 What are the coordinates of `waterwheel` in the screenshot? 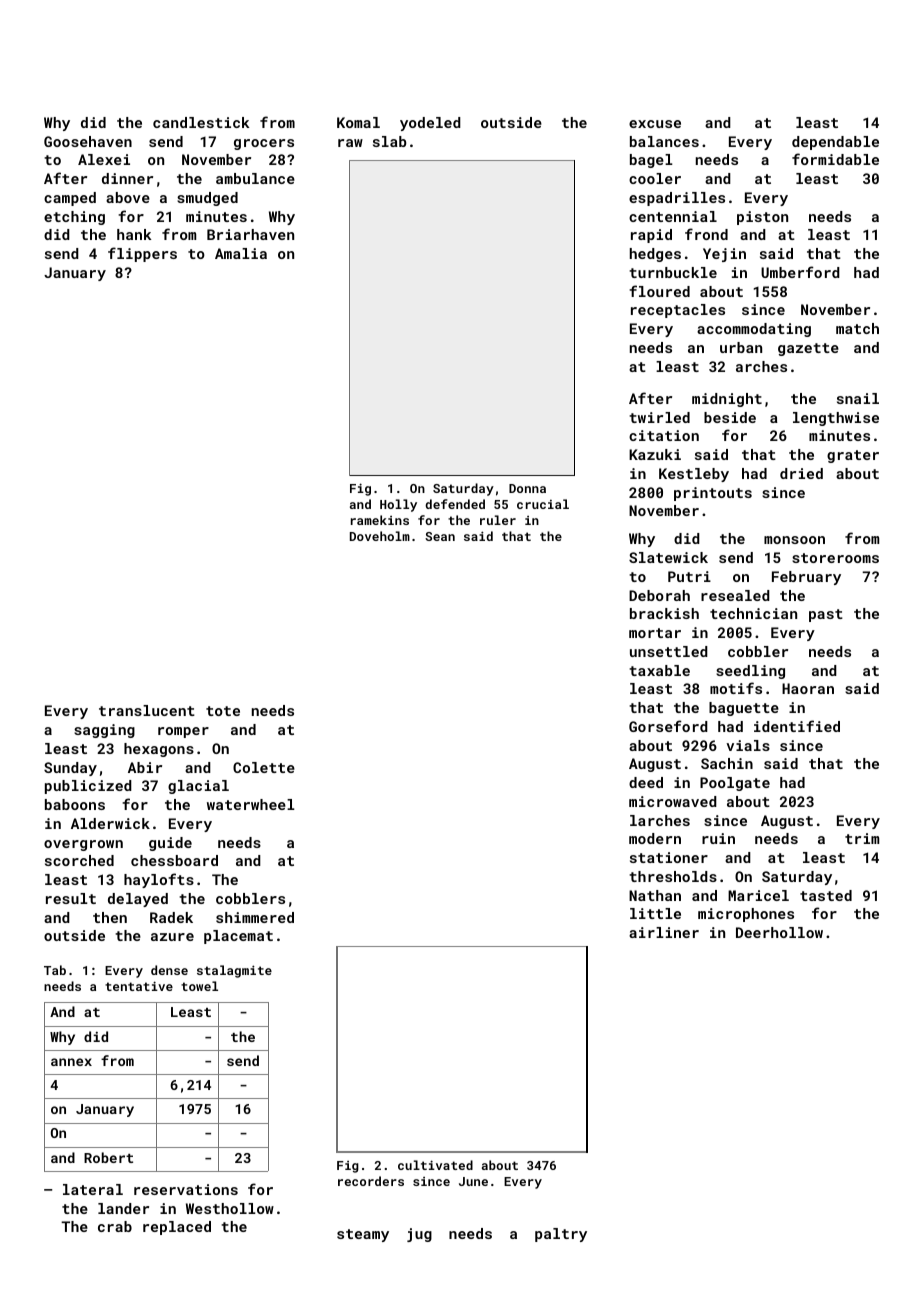 It's located at (251, 804).
